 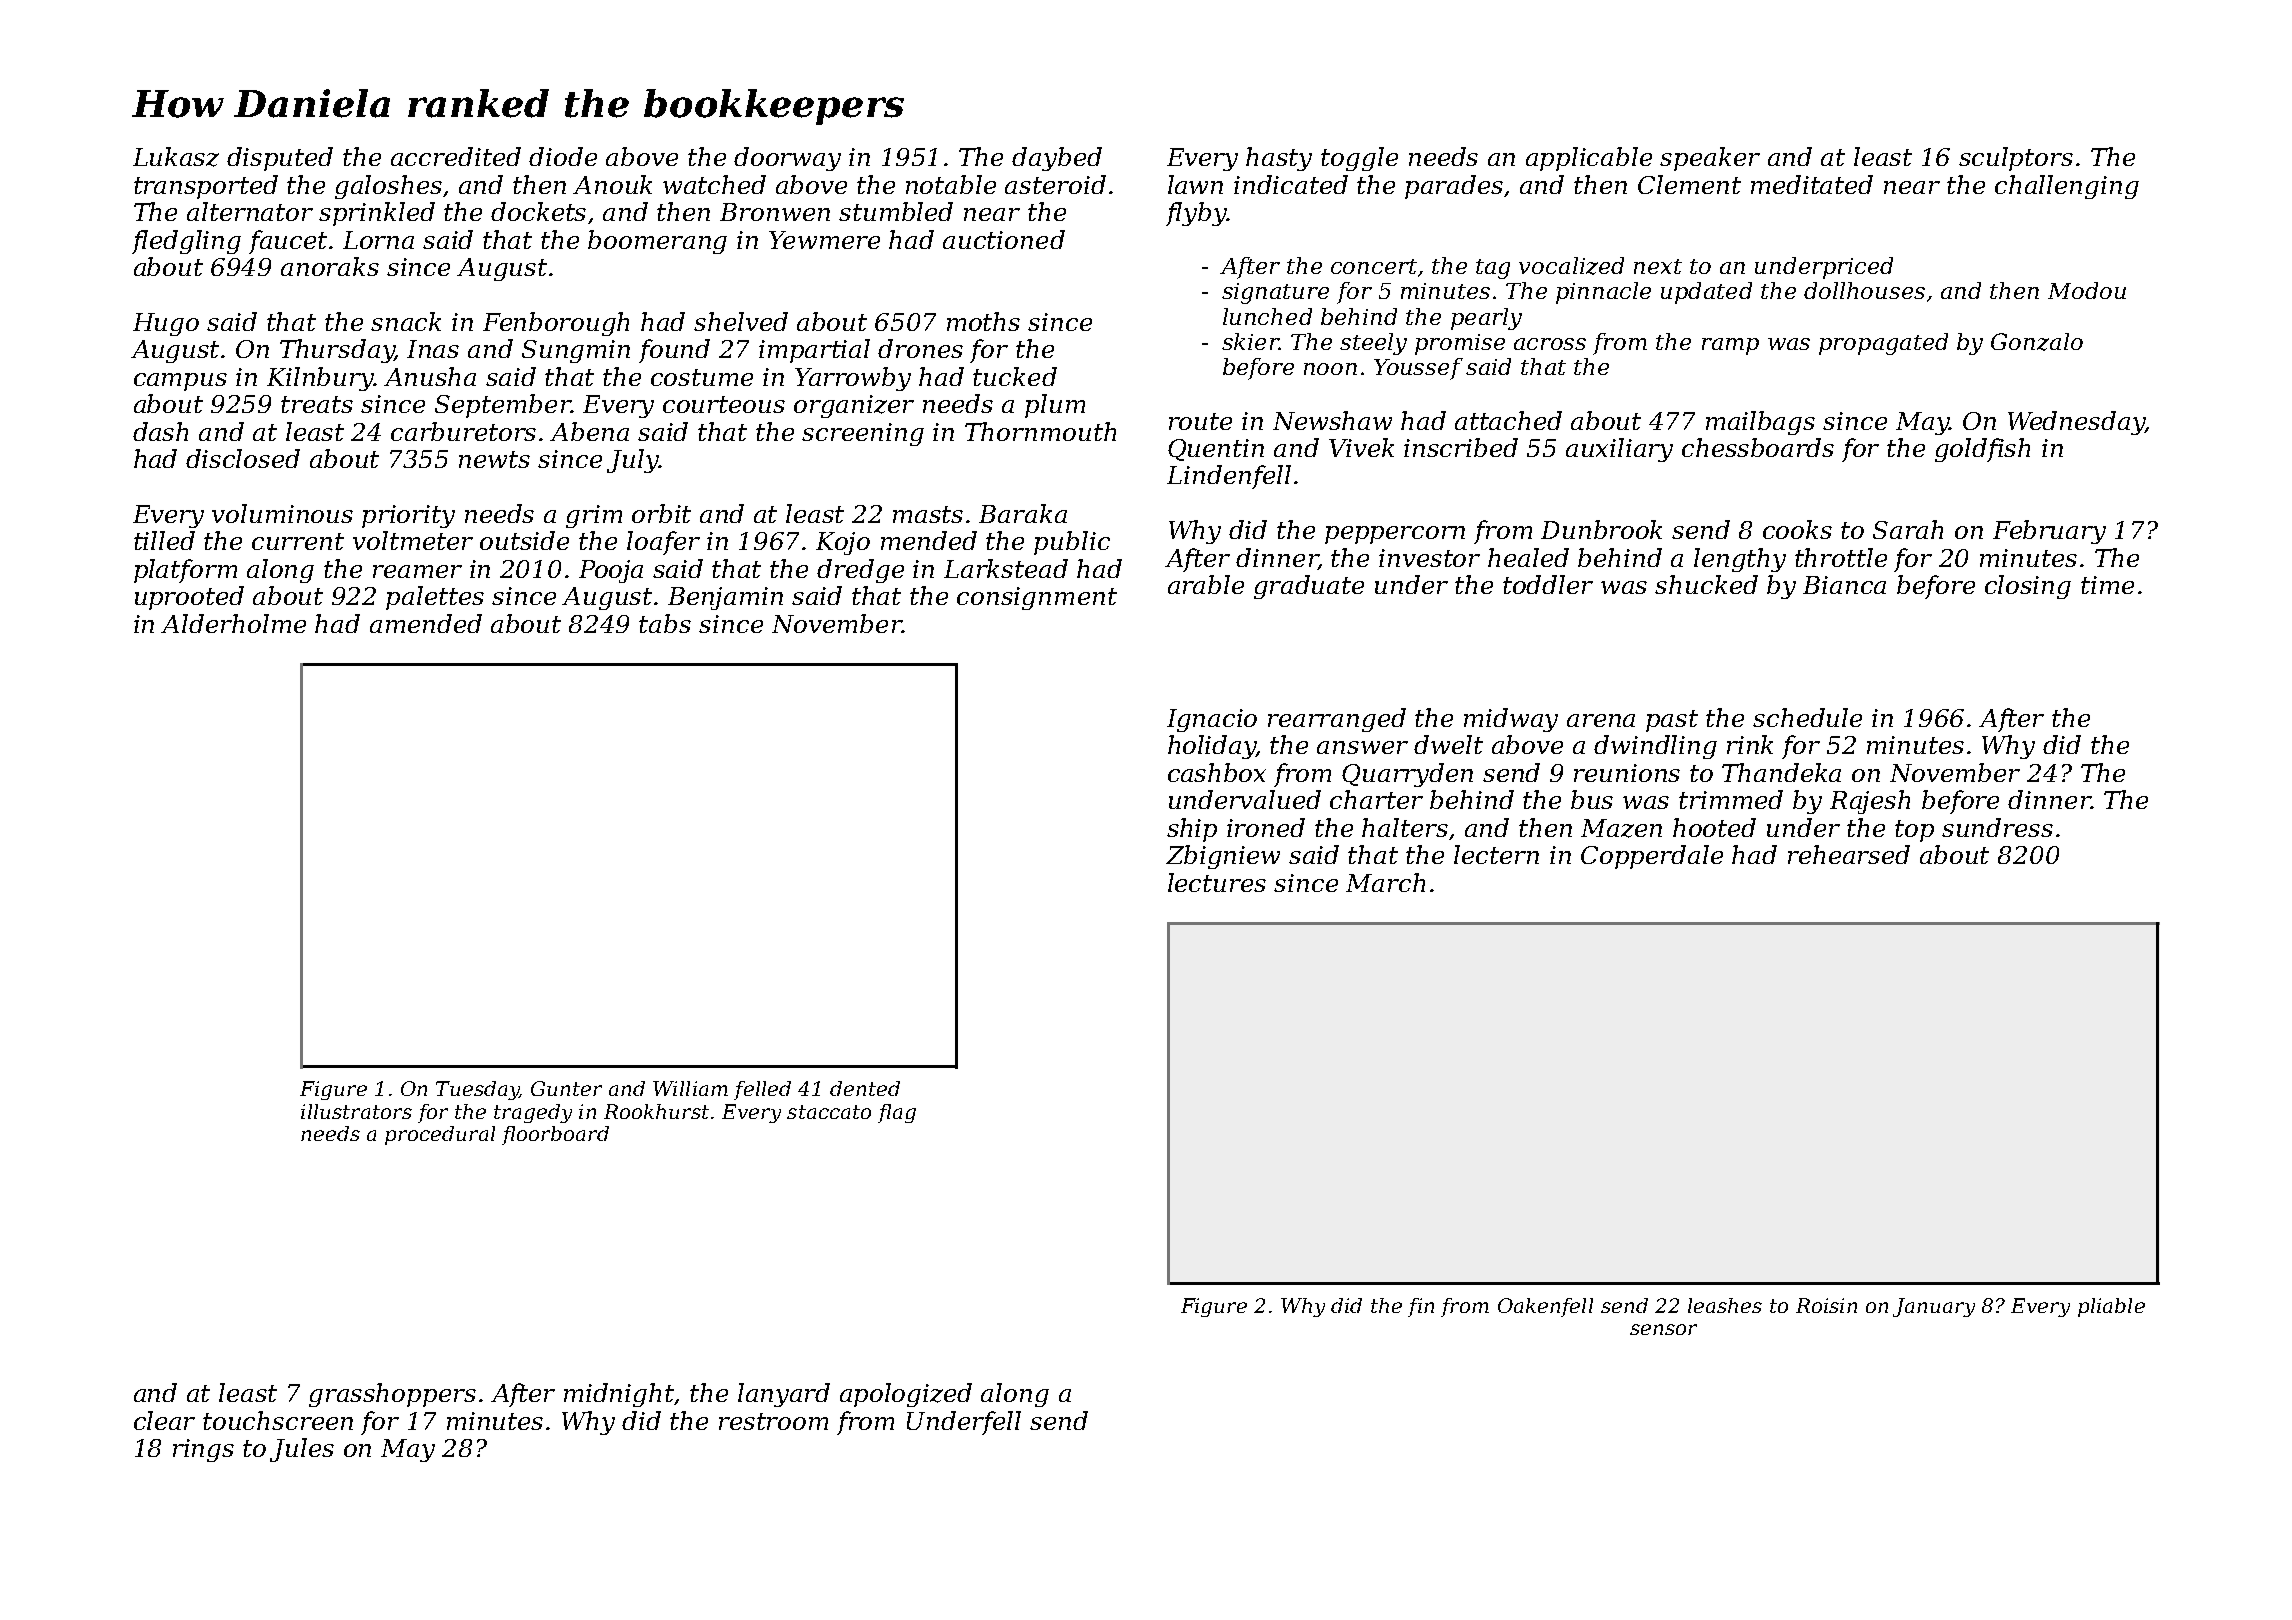 I want to click on restroom, so click(x=773, y=1421).
